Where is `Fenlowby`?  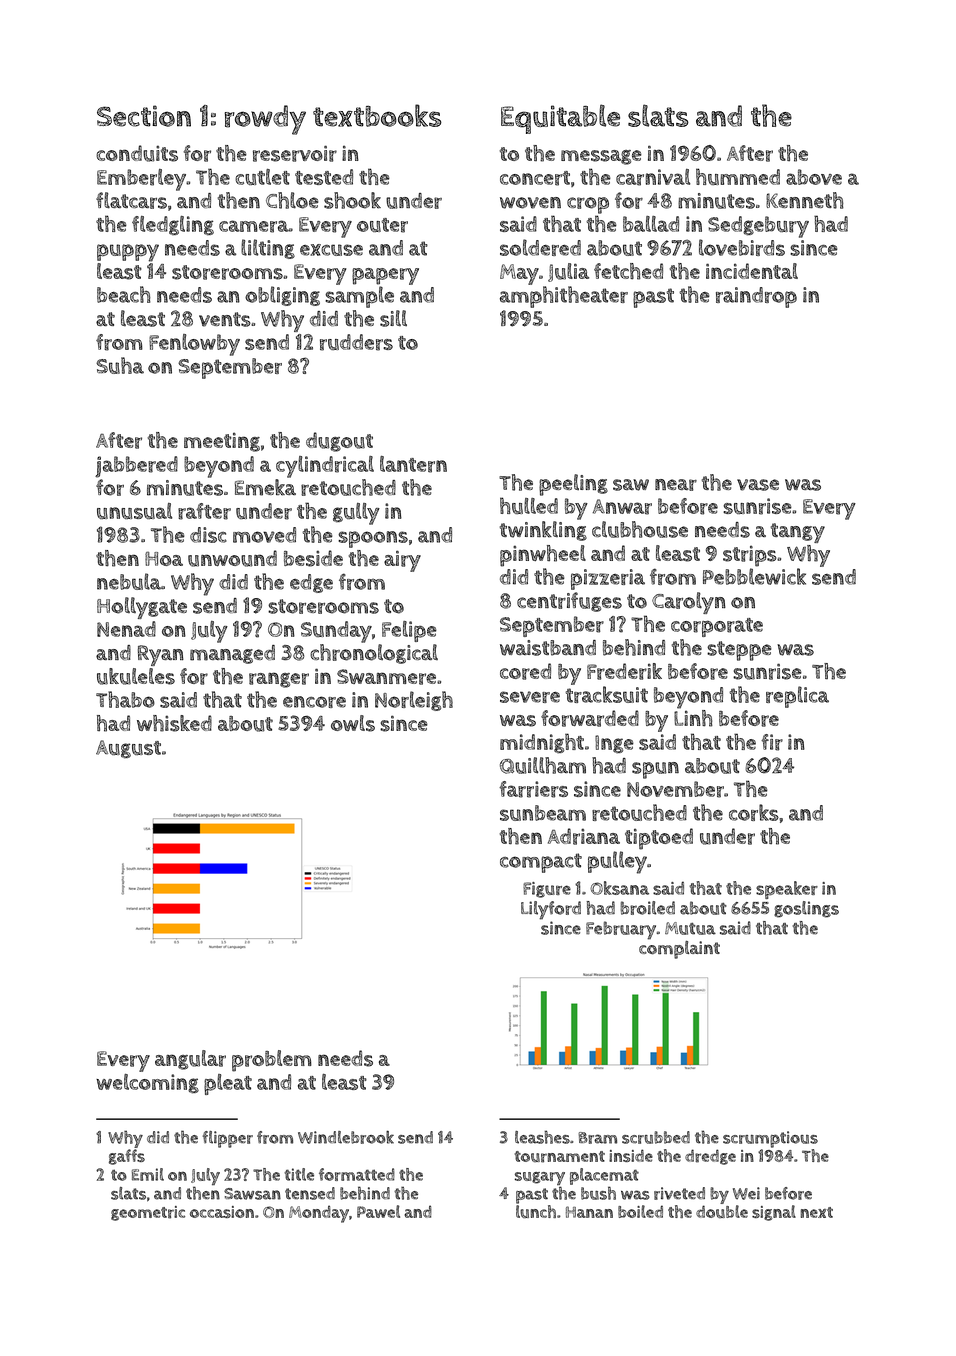
Fenlowby is located at coordinates (194, 345).
